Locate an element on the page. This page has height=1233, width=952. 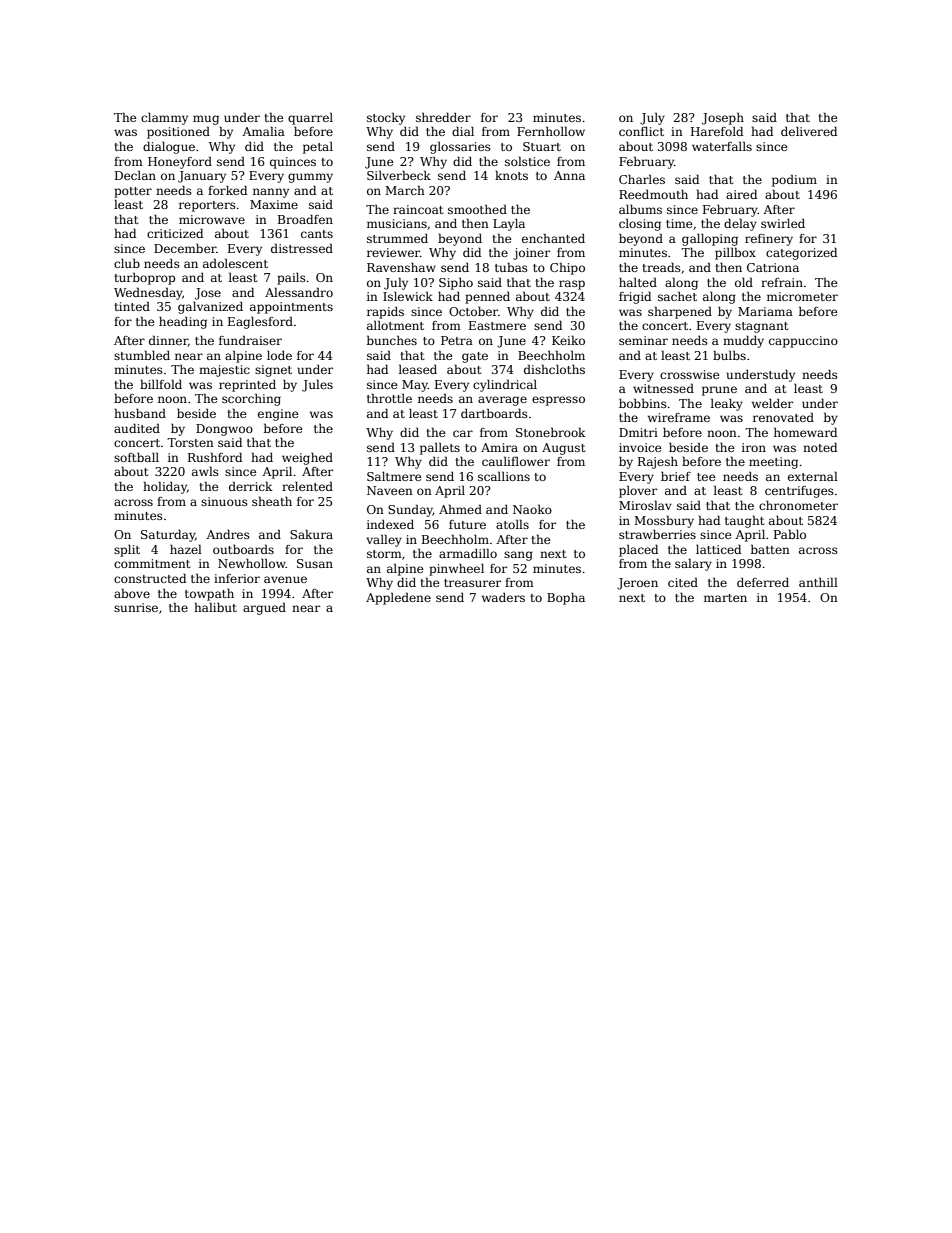
shredder is located at coordinates (443, 117).
